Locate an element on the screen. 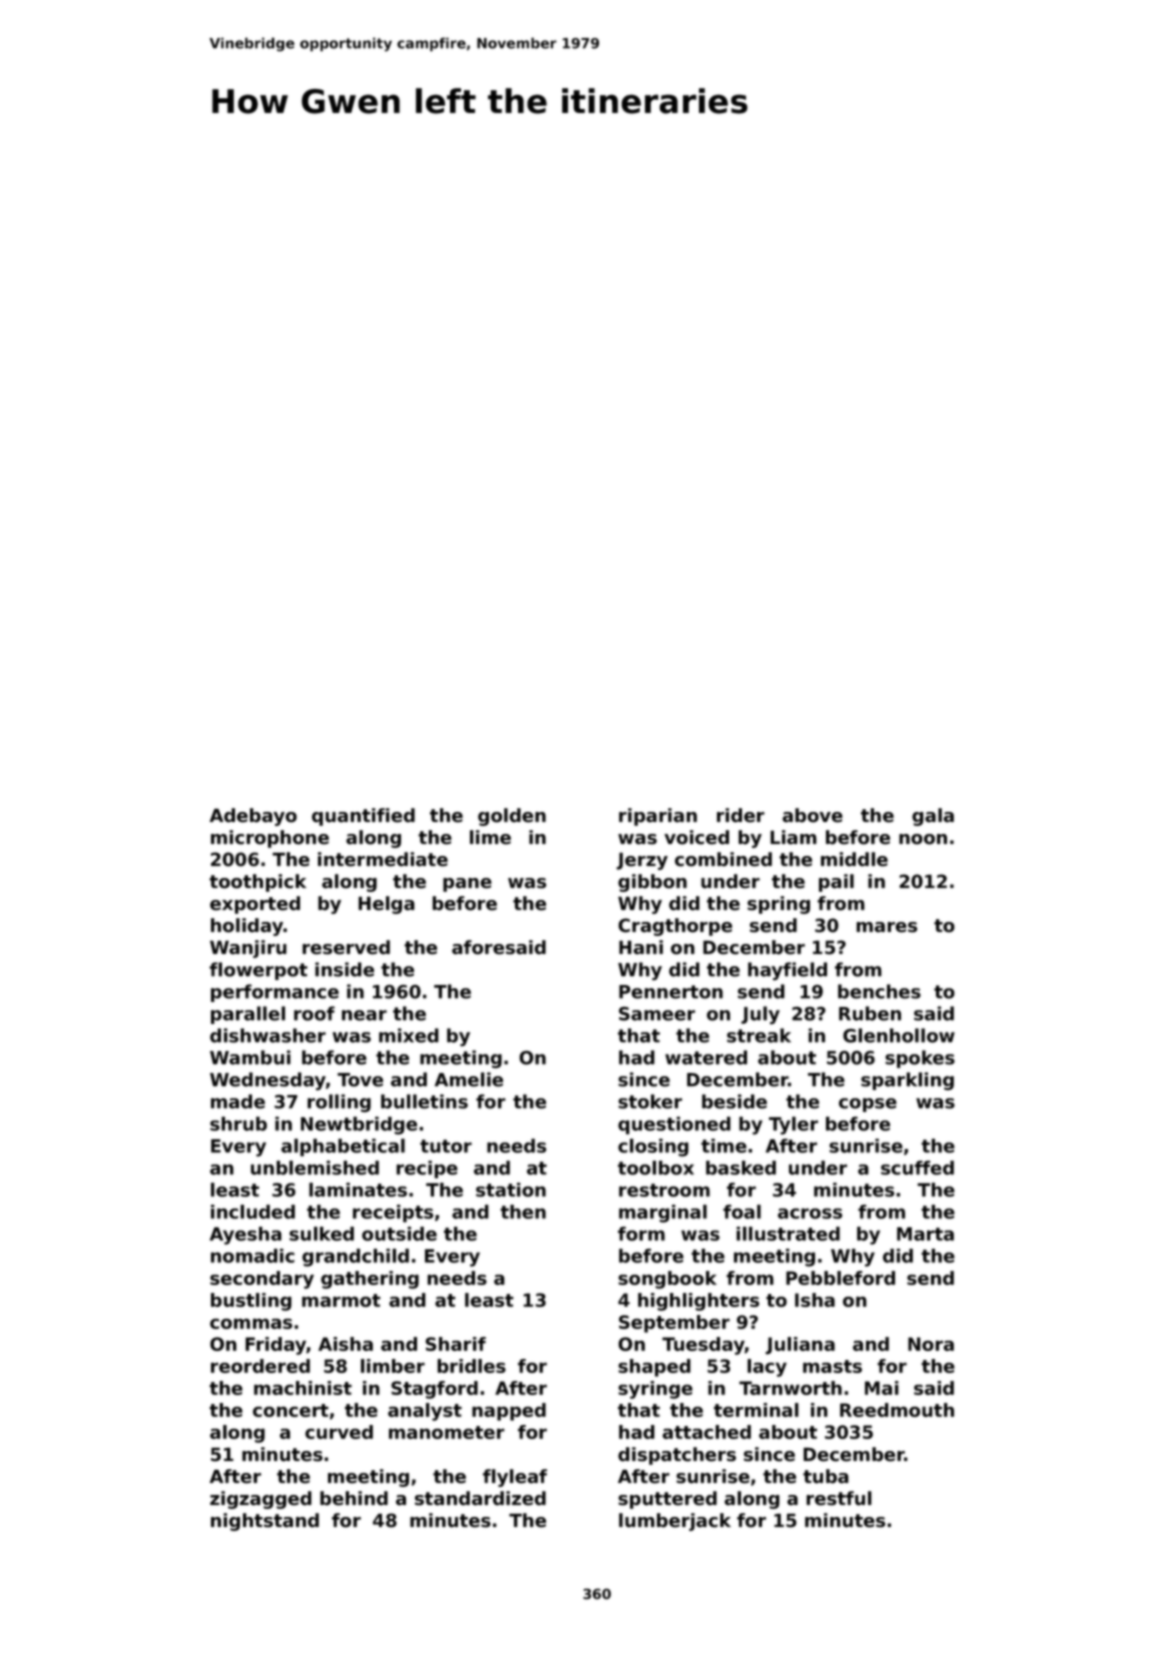 This screenshot has height=1654, width=1165. shaped is located at coordinates (654, 1368).
